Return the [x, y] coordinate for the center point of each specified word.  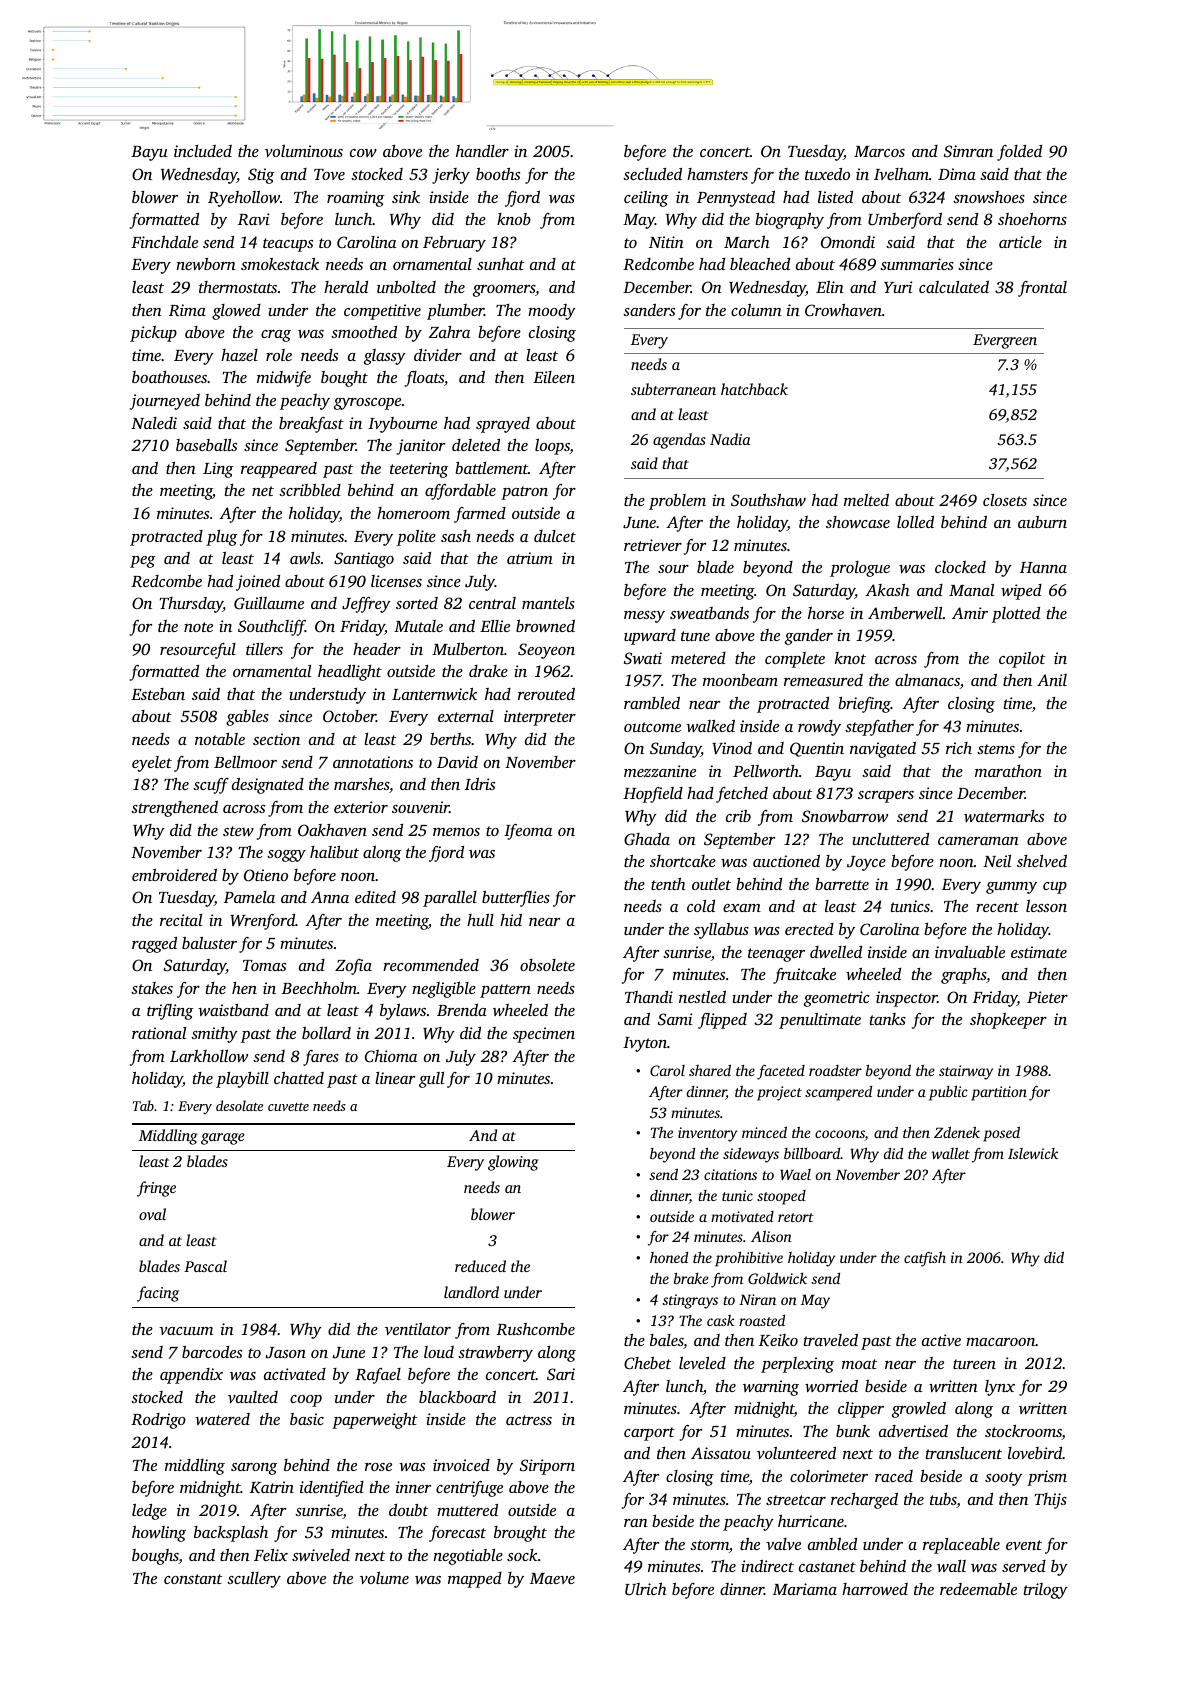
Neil [997, 861]
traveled [831, 1340]
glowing [513, 1163]
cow [363, 153]
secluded [652, 174]
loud [439, 1352]
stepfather [879, 728]
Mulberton [468, 649]
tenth [668, 884]
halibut [334, 852]
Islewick [1033, 1153]
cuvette [288, 1107]
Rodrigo [158, 1421]
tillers [264, 649]
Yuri [898, 287]
